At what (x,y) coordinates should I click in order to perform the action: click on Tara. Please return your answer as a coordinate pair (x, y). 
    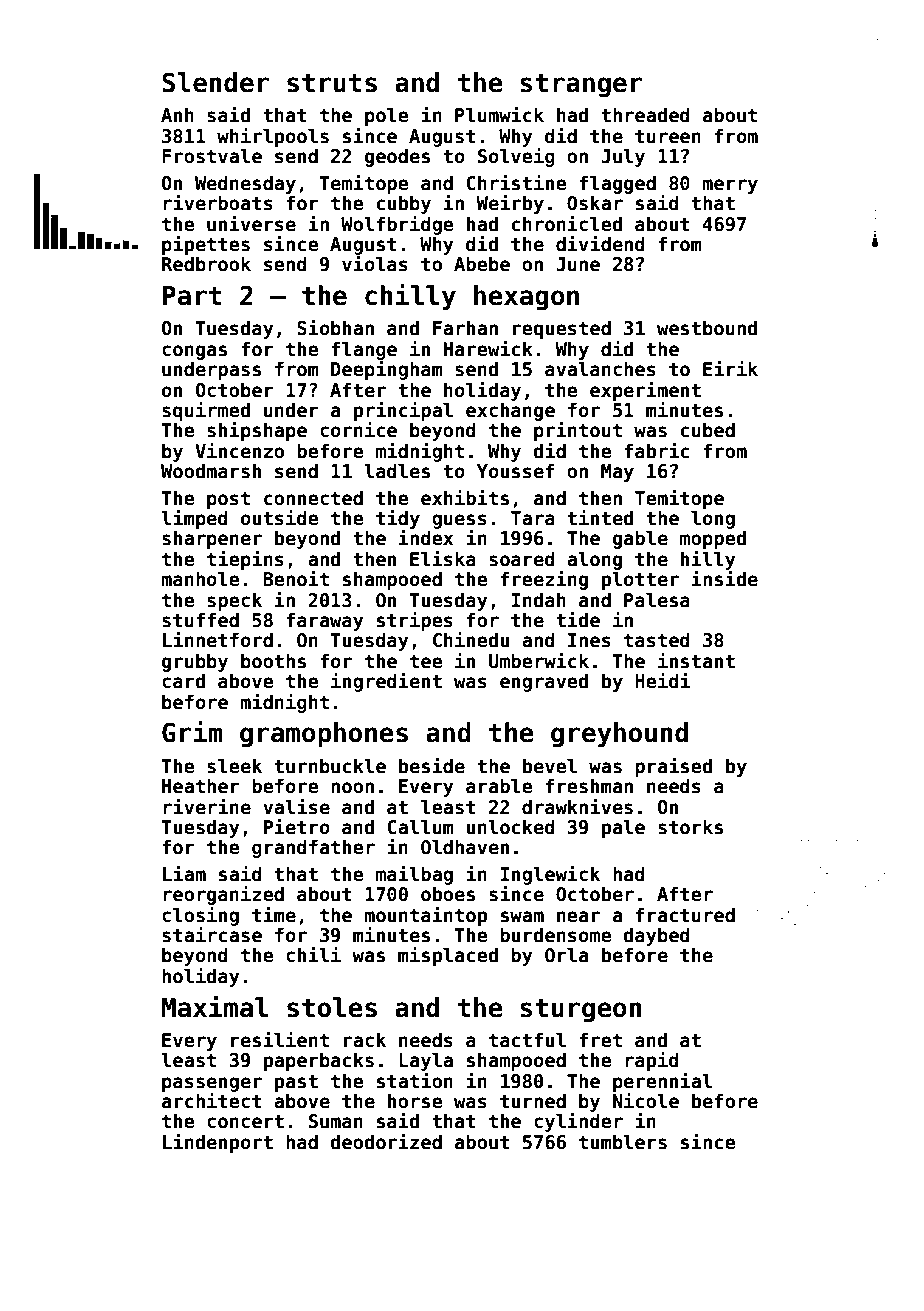
    Looking at the image, I should click on (533, 518).
